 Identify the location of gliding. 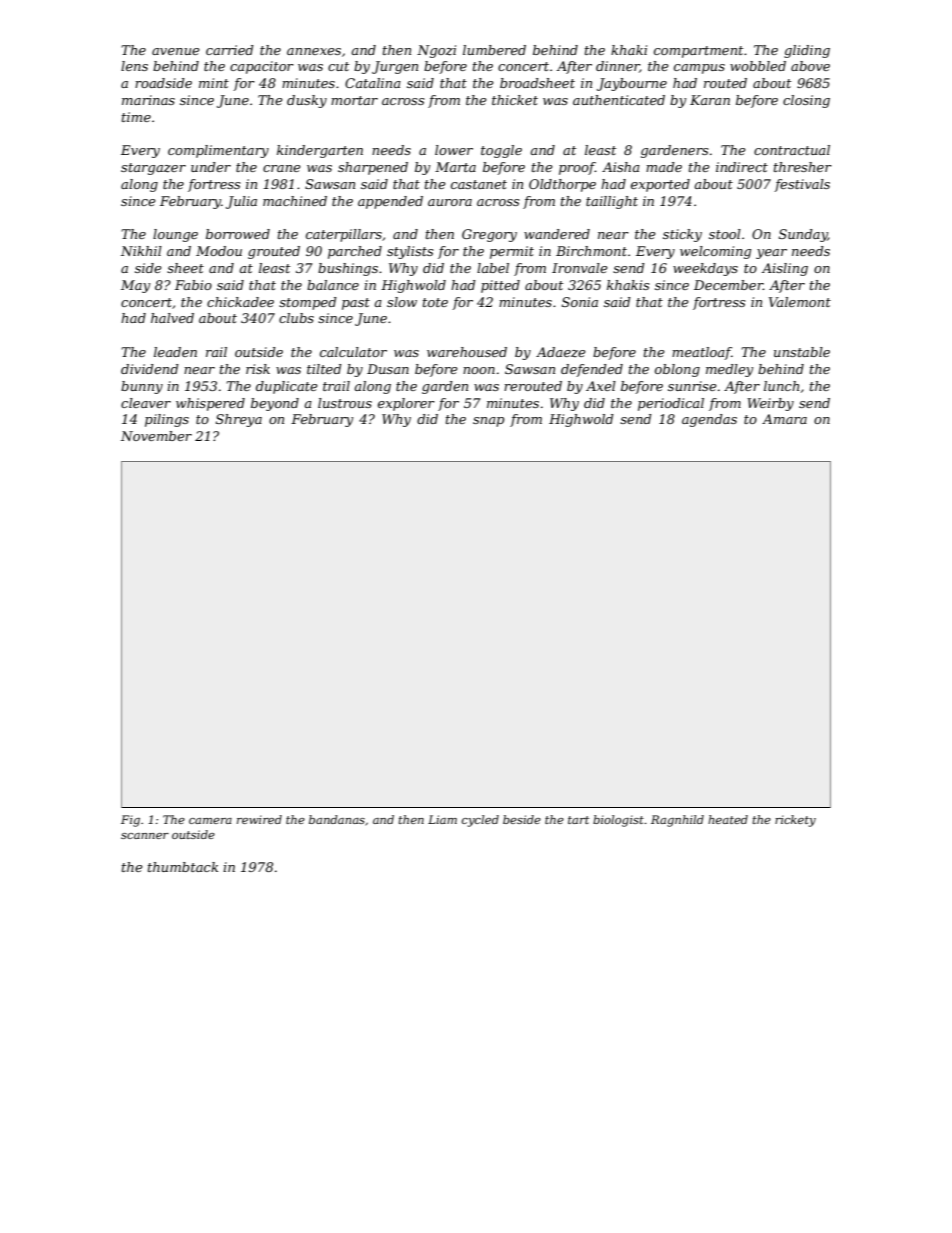
(807, 51).
